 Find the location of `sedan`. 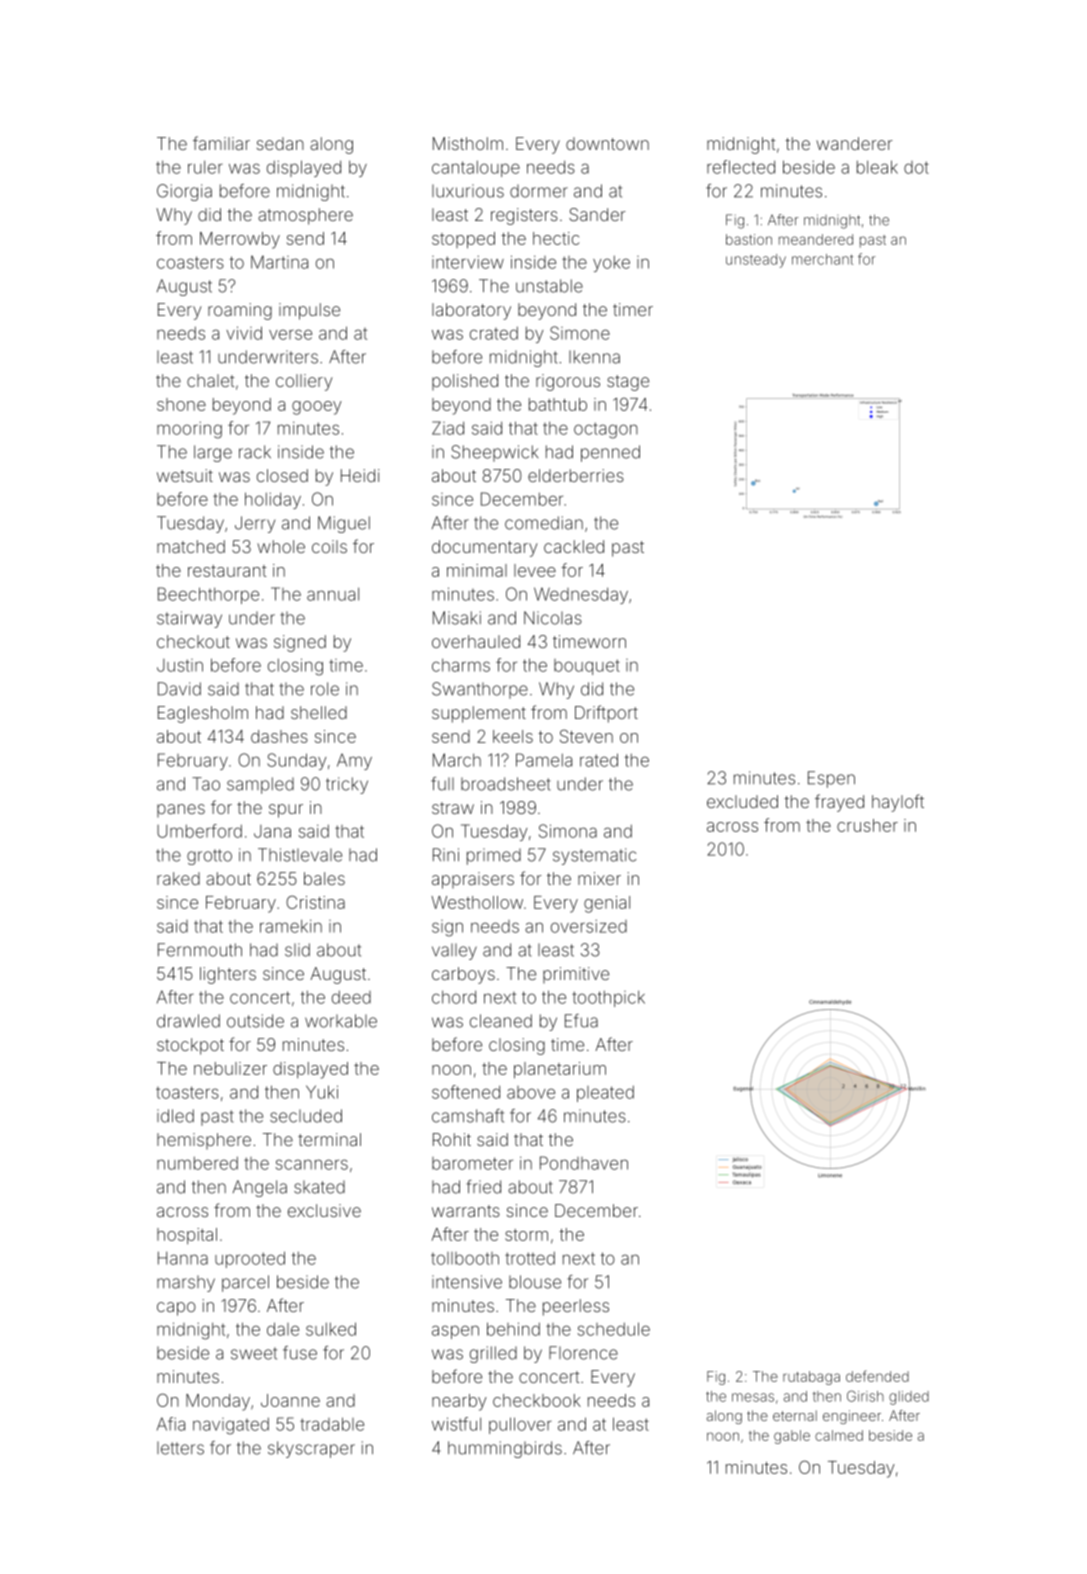

sedan is located at coordinates (280, 143).
